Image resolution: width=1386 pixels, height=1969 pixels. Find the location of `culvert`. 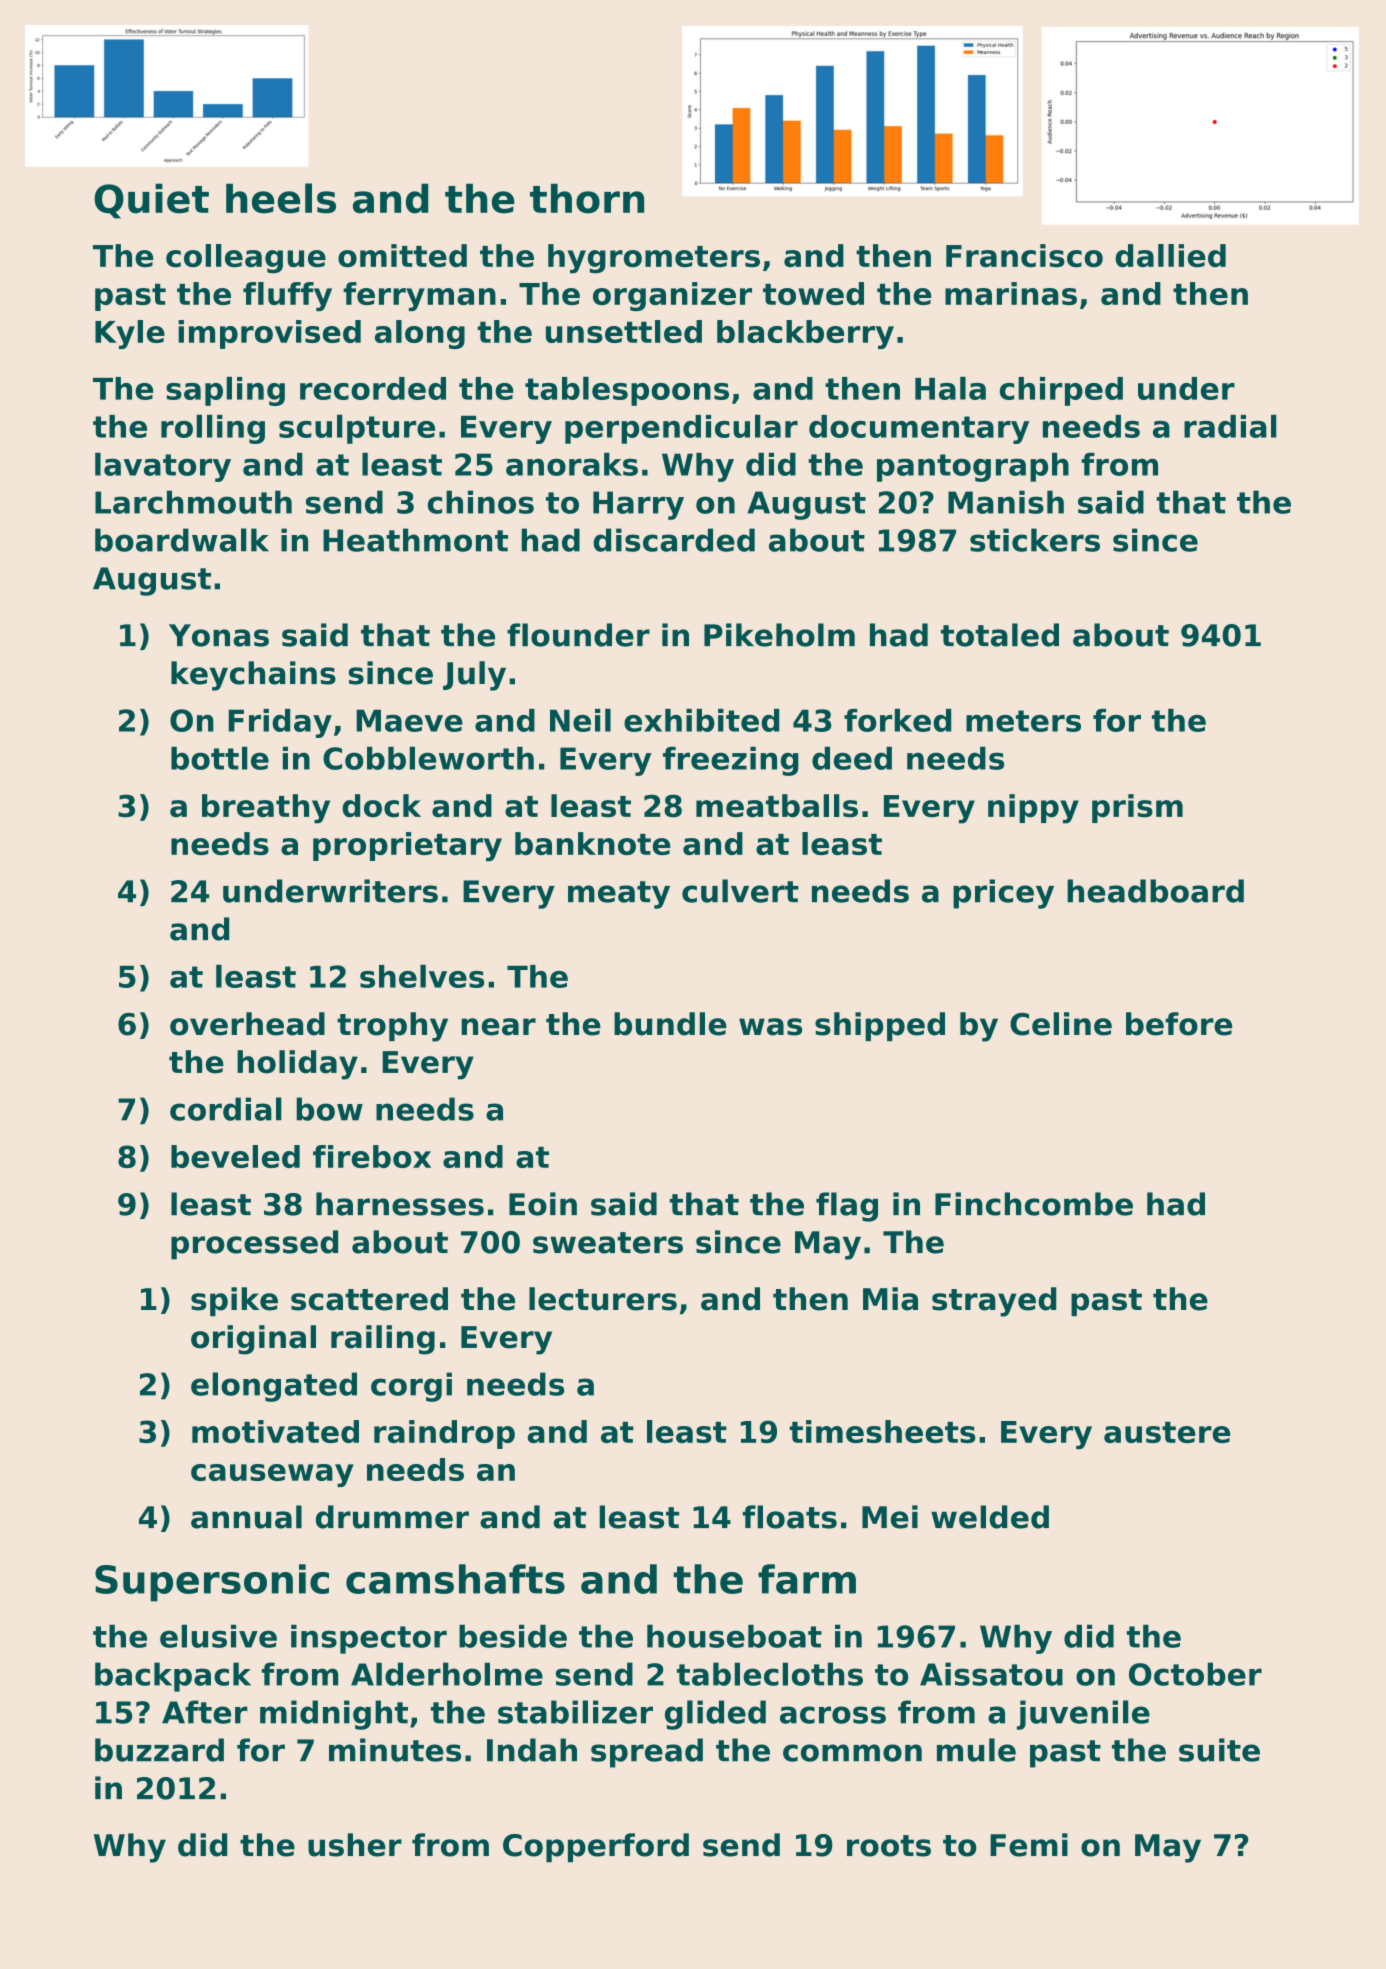

culvert is located at coordinates (740, 891).
